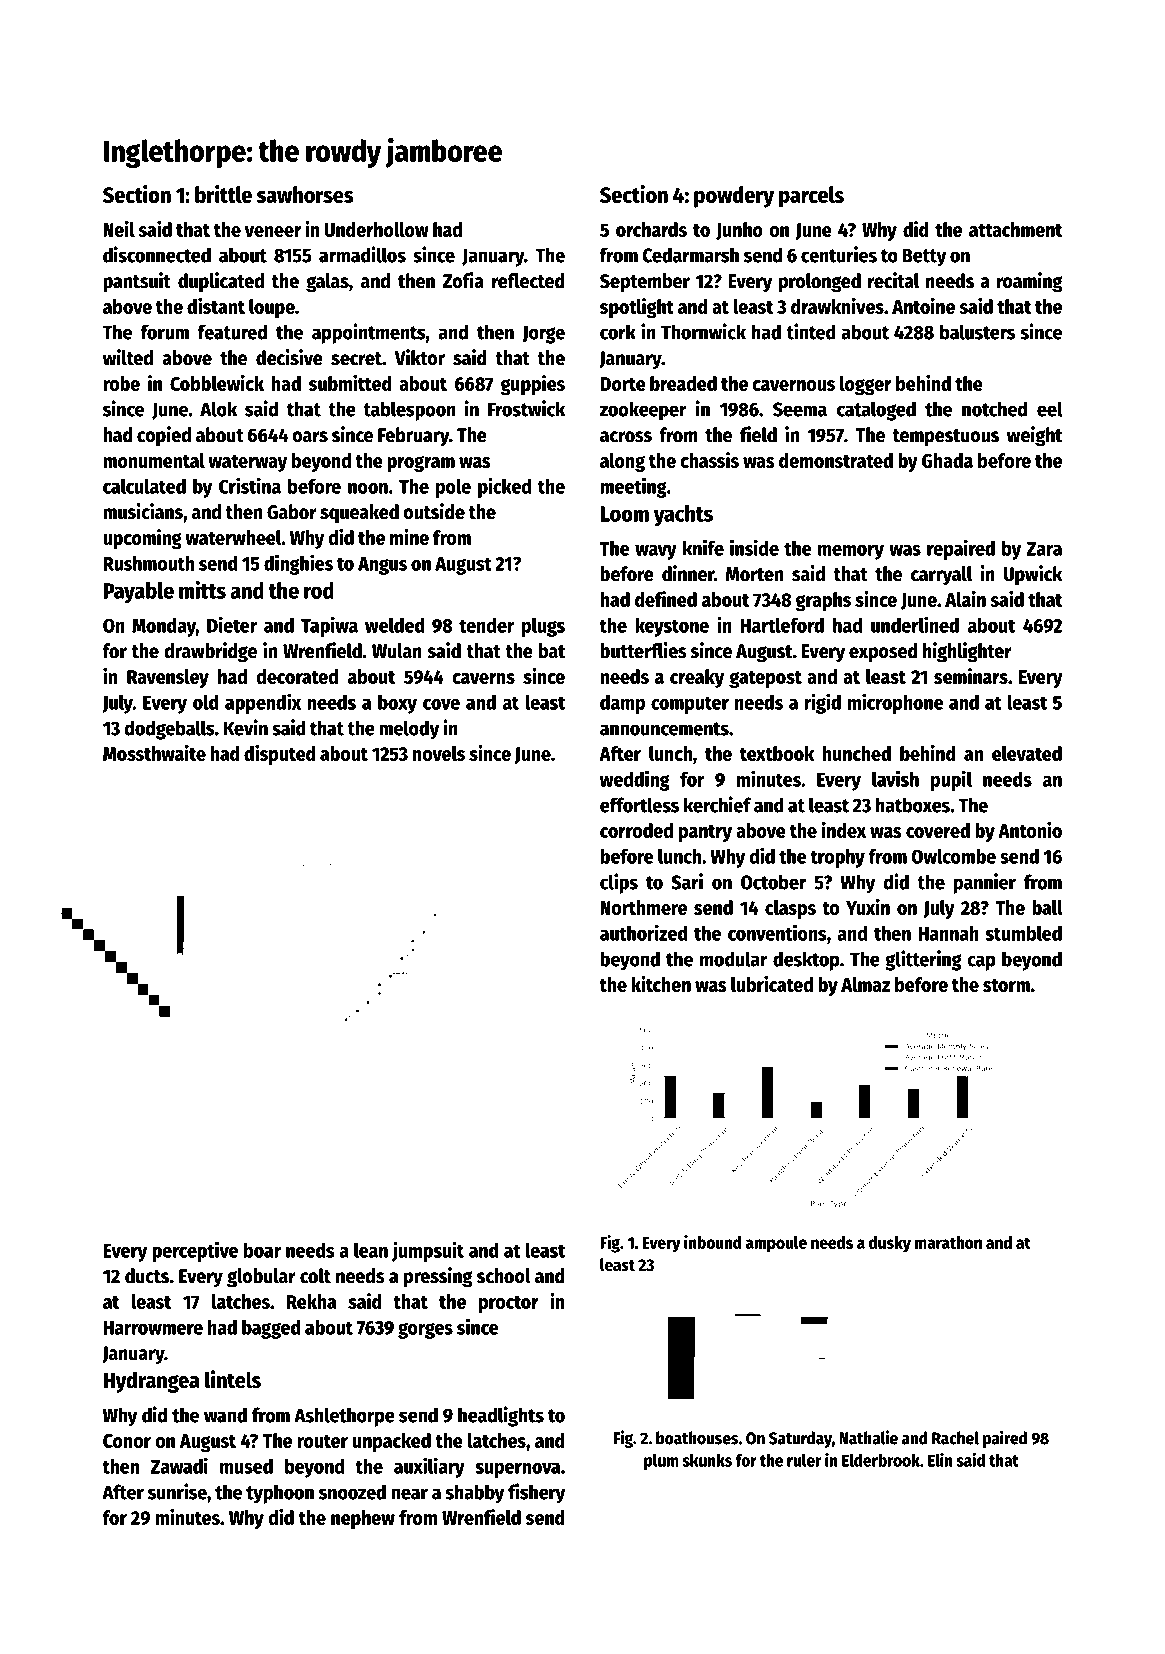 The image size is (1165, 1654). What do you see at coordinates (1015, 229) in the image?
I see `attachment` at bounding box center [1015, 229].
